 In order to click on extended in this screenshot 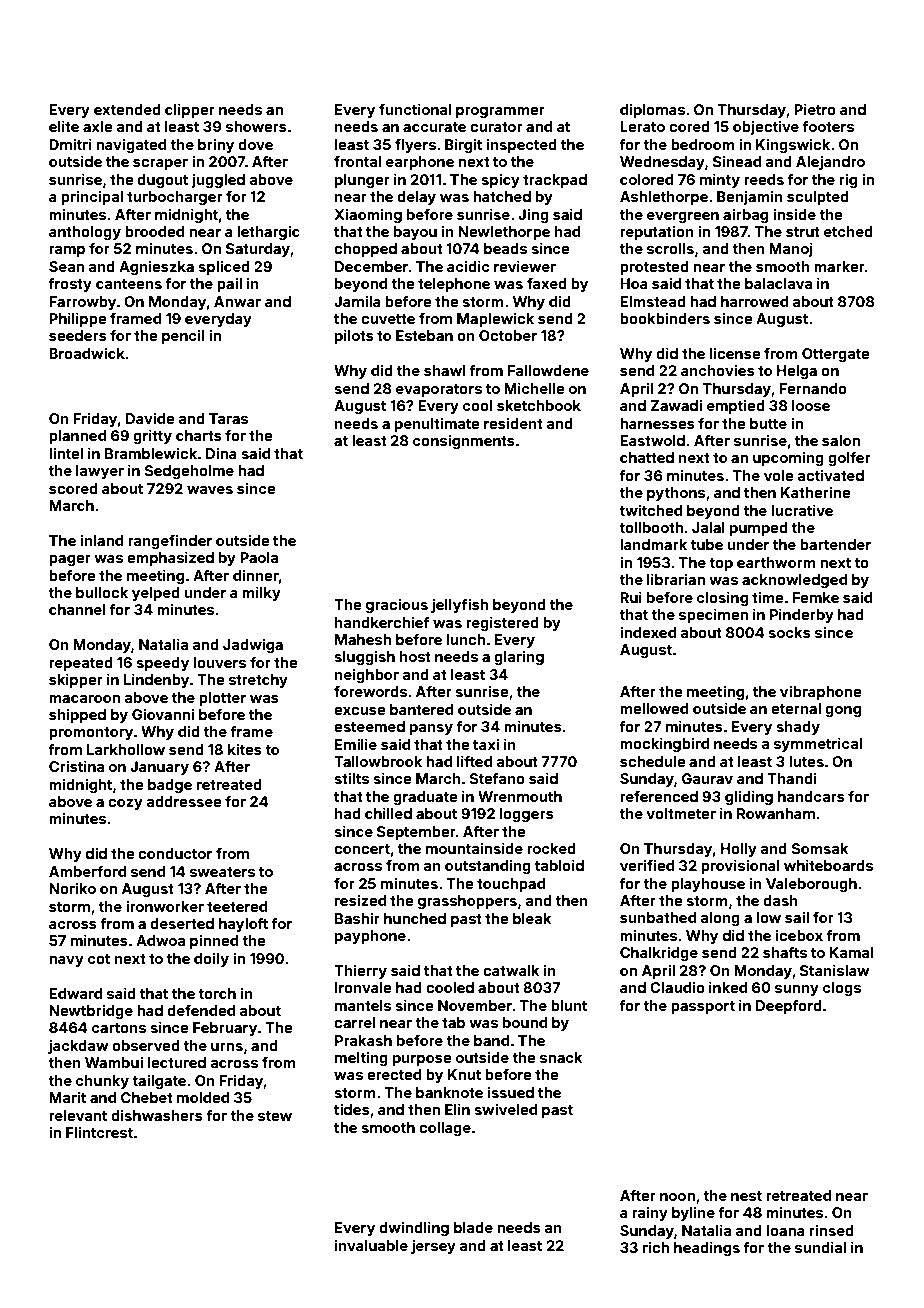, I will do `click(127, 109)`.
